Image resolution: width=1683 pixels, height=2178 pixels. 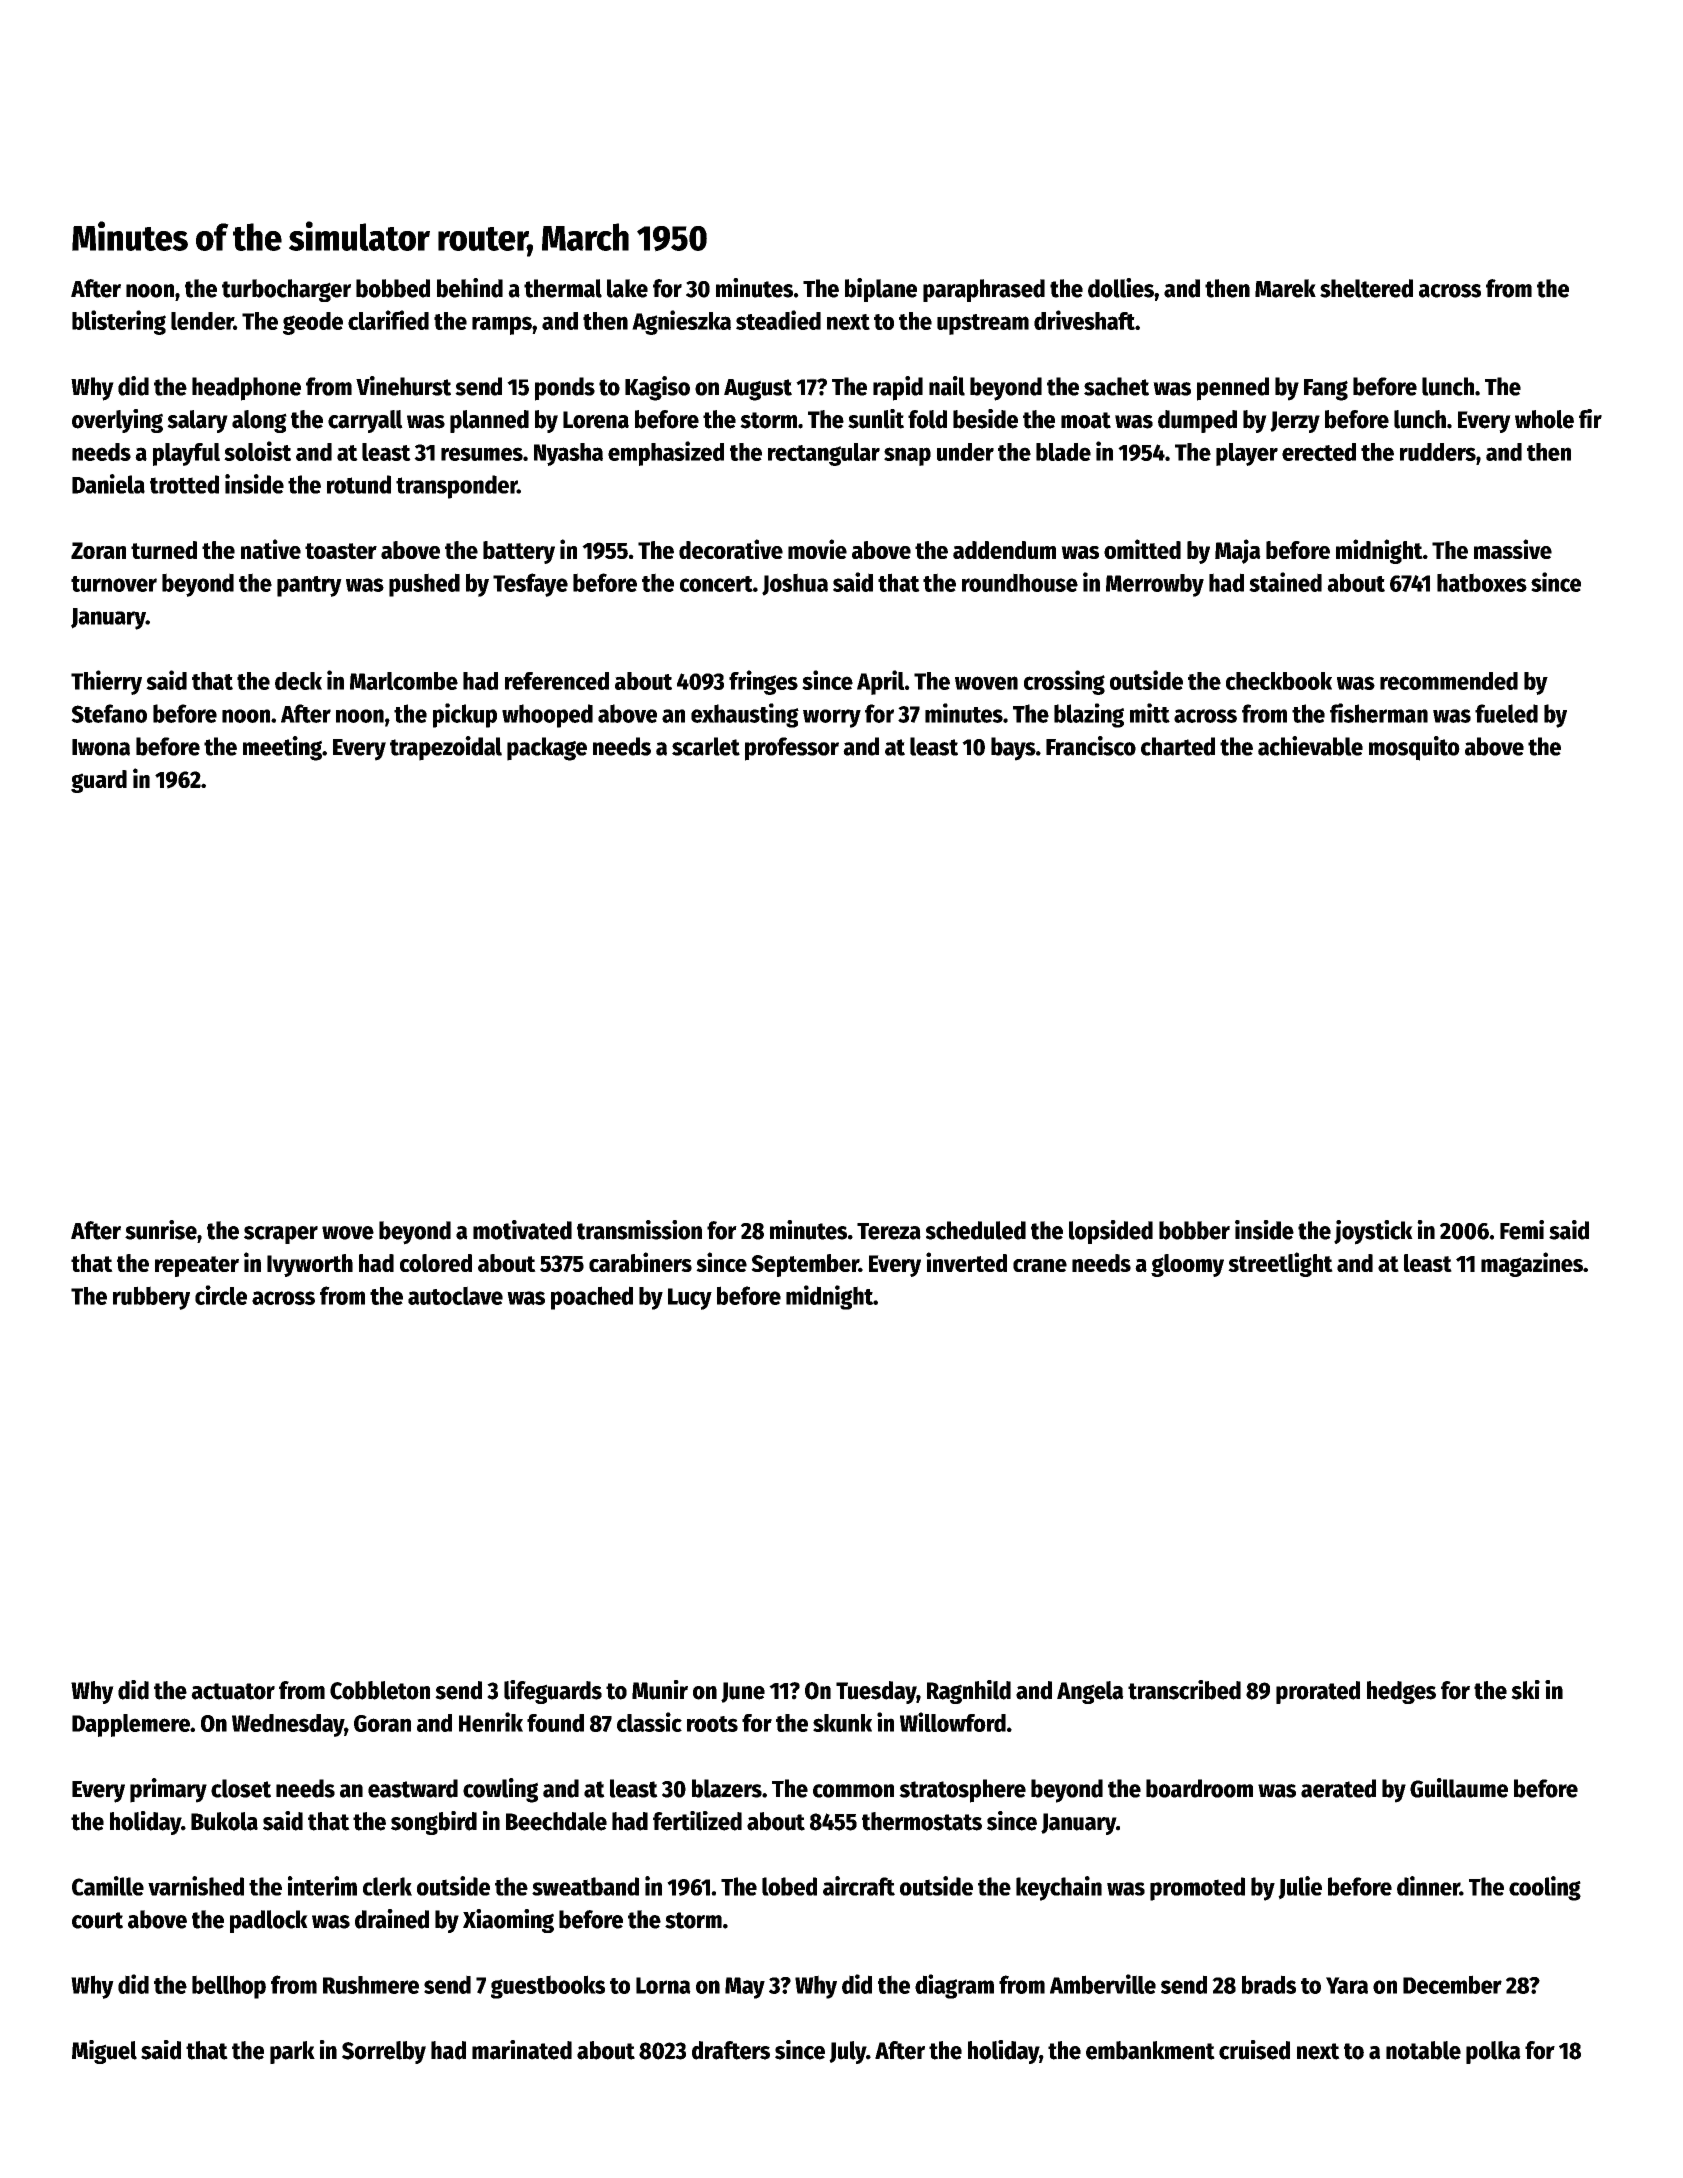 I want to click on steadied, so click(x=778, y=320).
